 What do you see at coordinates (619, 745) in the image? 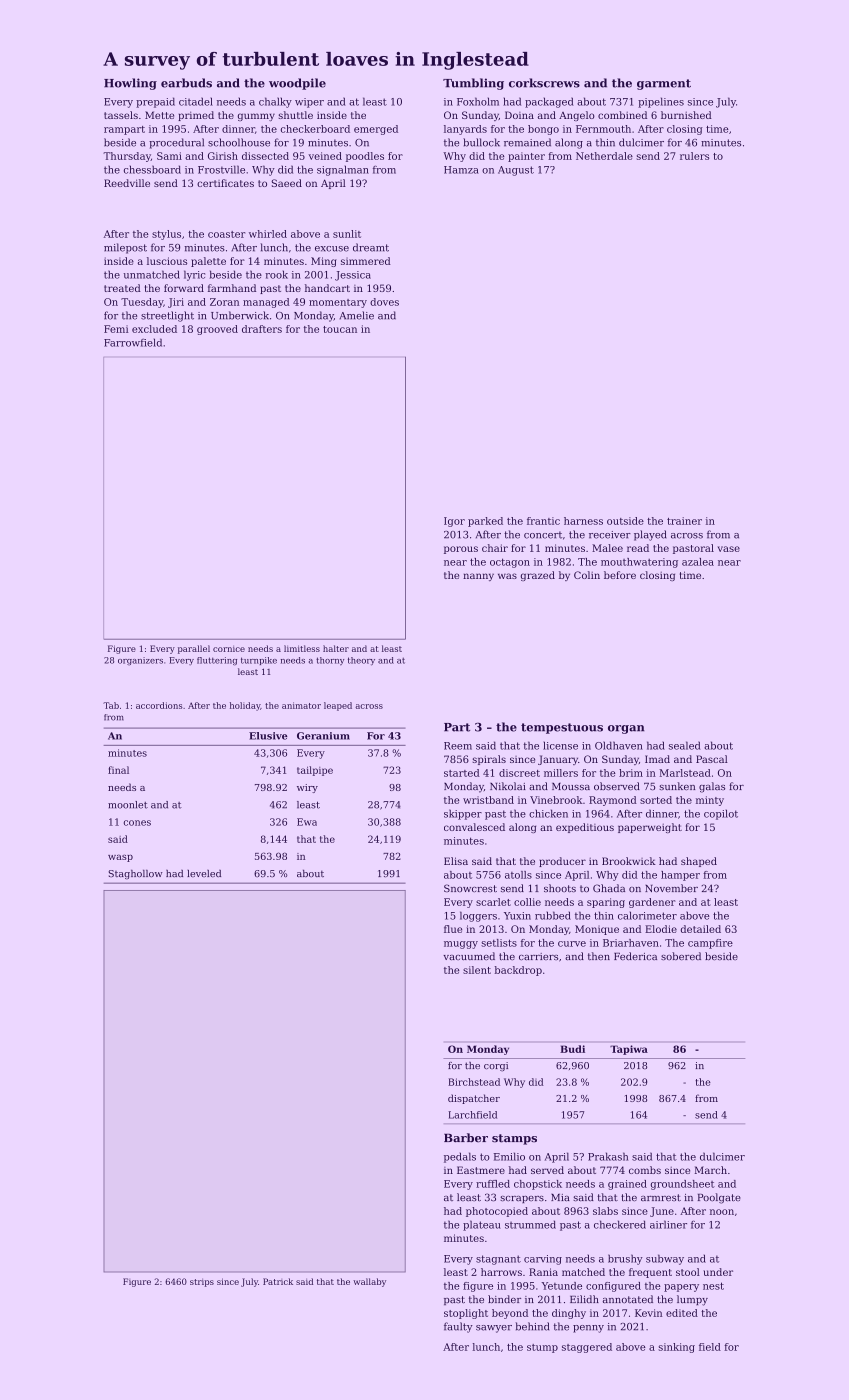
I see `Oldhaven` at bounding box center [619, 745].
